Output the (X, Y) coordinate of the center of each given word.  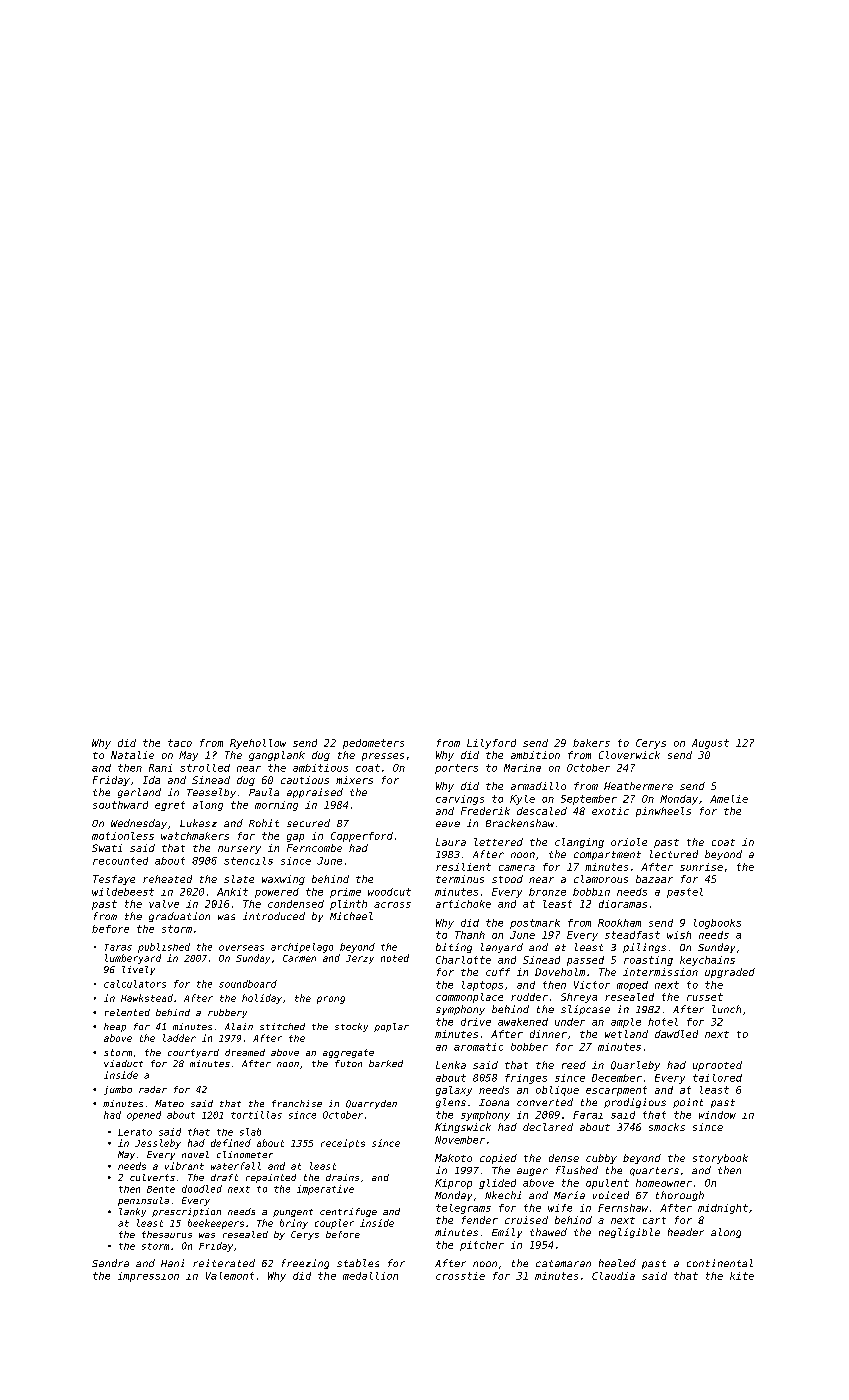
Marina (522, 768)
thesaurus (167, 1234)
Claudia (613, 1276)
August (710, 744)
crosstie (460, 1276)
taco (180, 743)
